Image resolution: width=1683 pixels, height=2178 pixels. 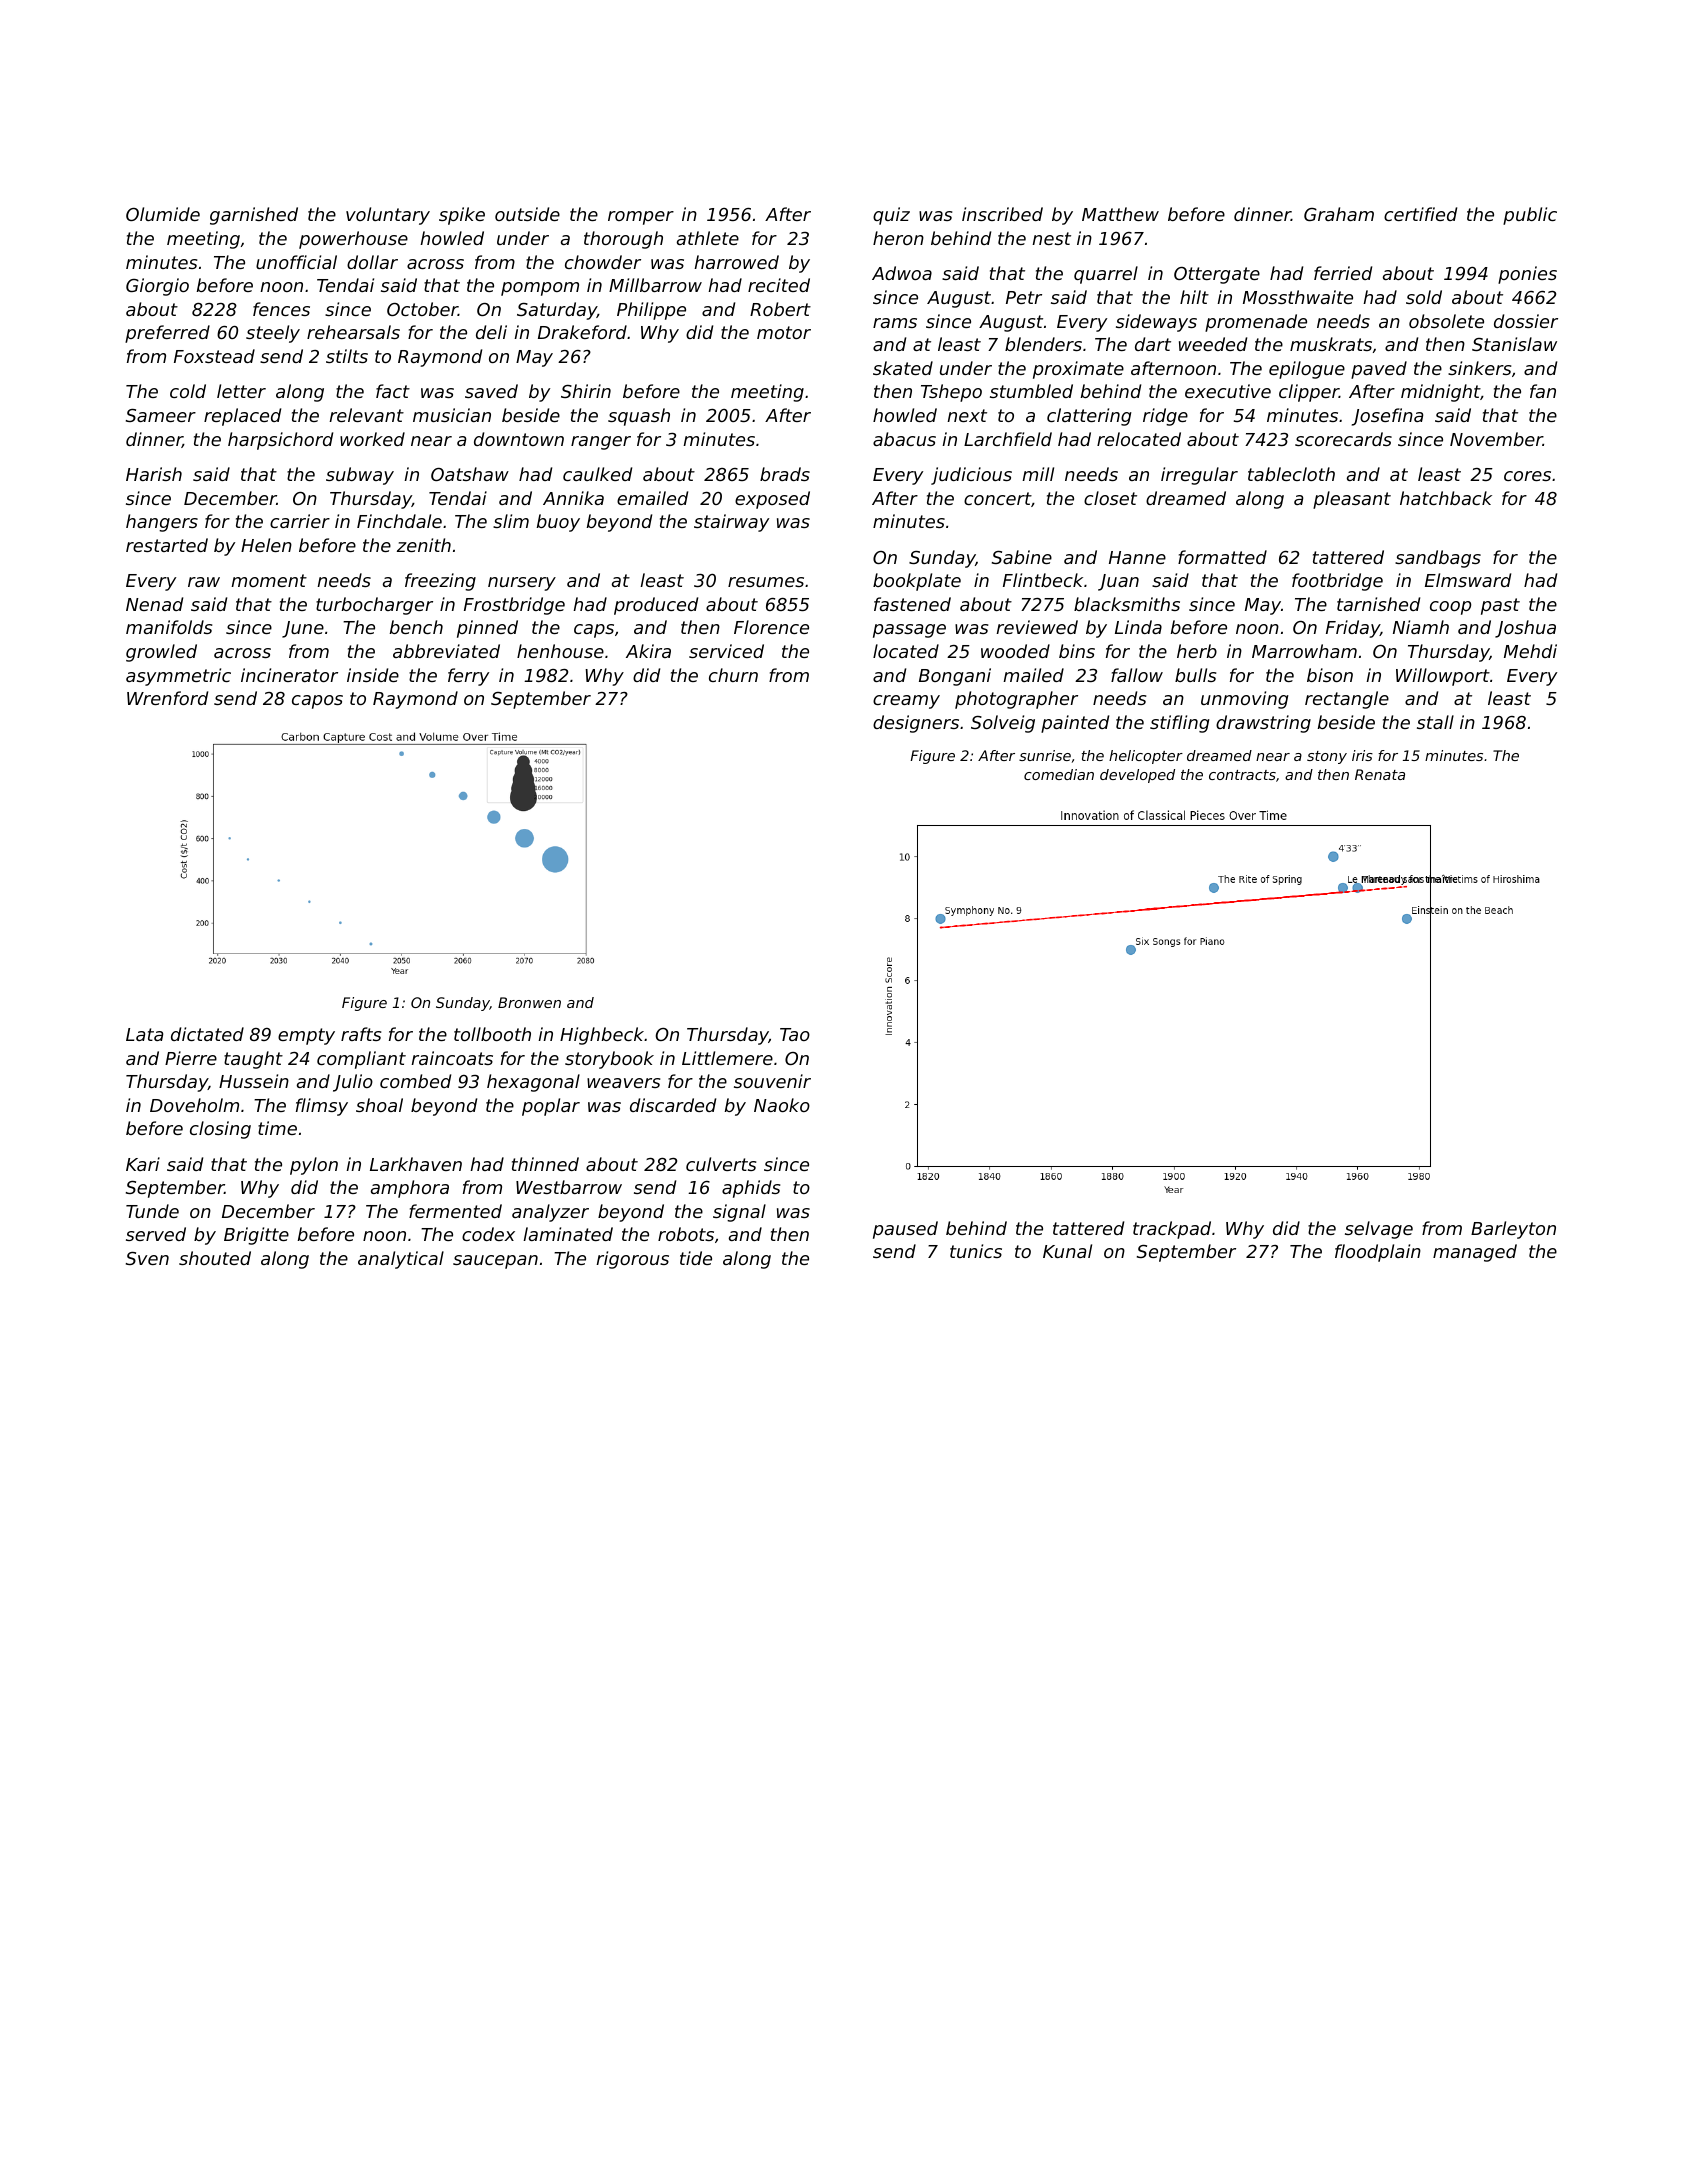 I want to click on Matthew, so click(x=1120, y=214).
